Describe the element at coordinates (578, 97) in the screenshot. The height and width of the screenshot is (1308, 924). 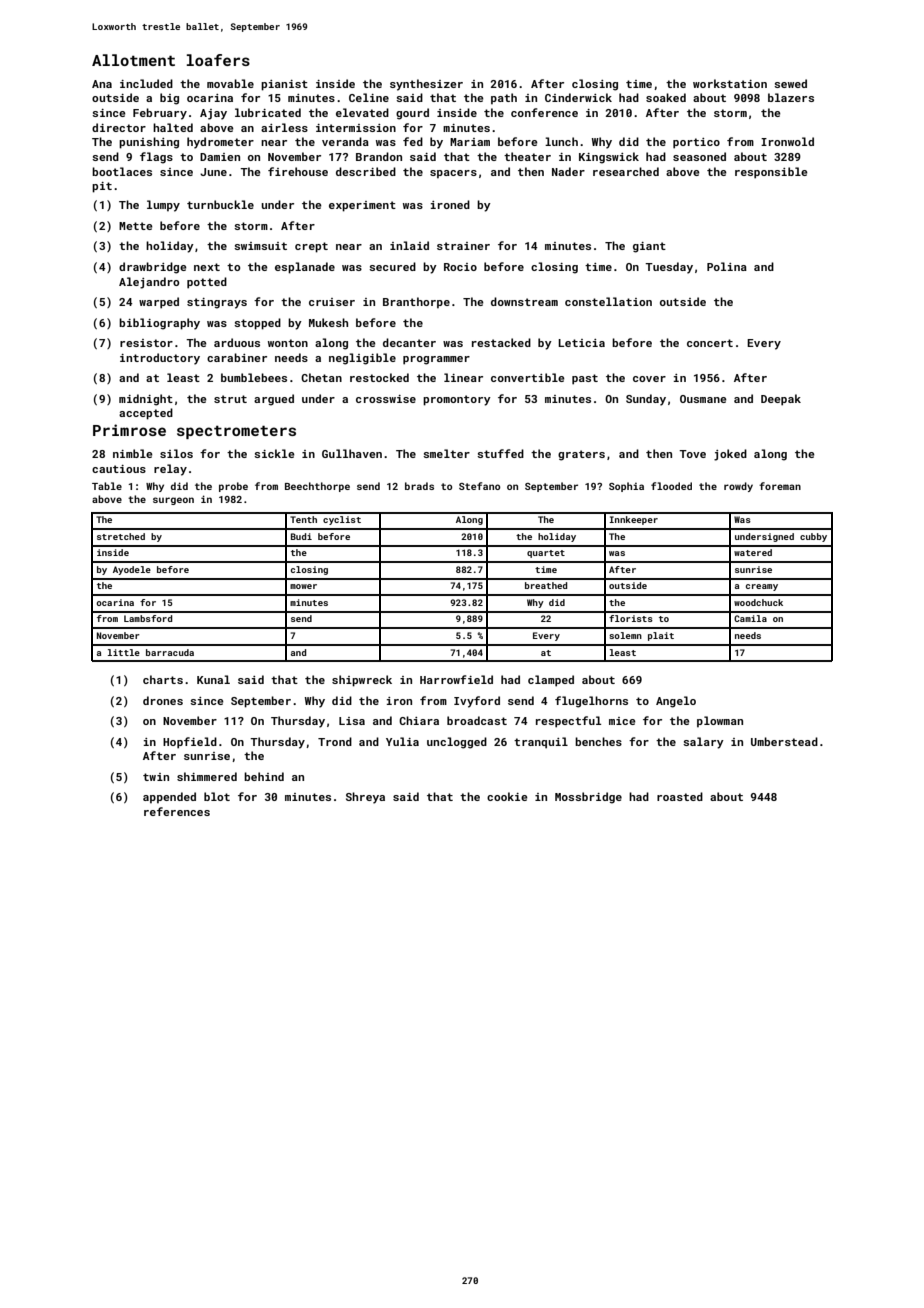
I see `Cinderwick` at that location.
